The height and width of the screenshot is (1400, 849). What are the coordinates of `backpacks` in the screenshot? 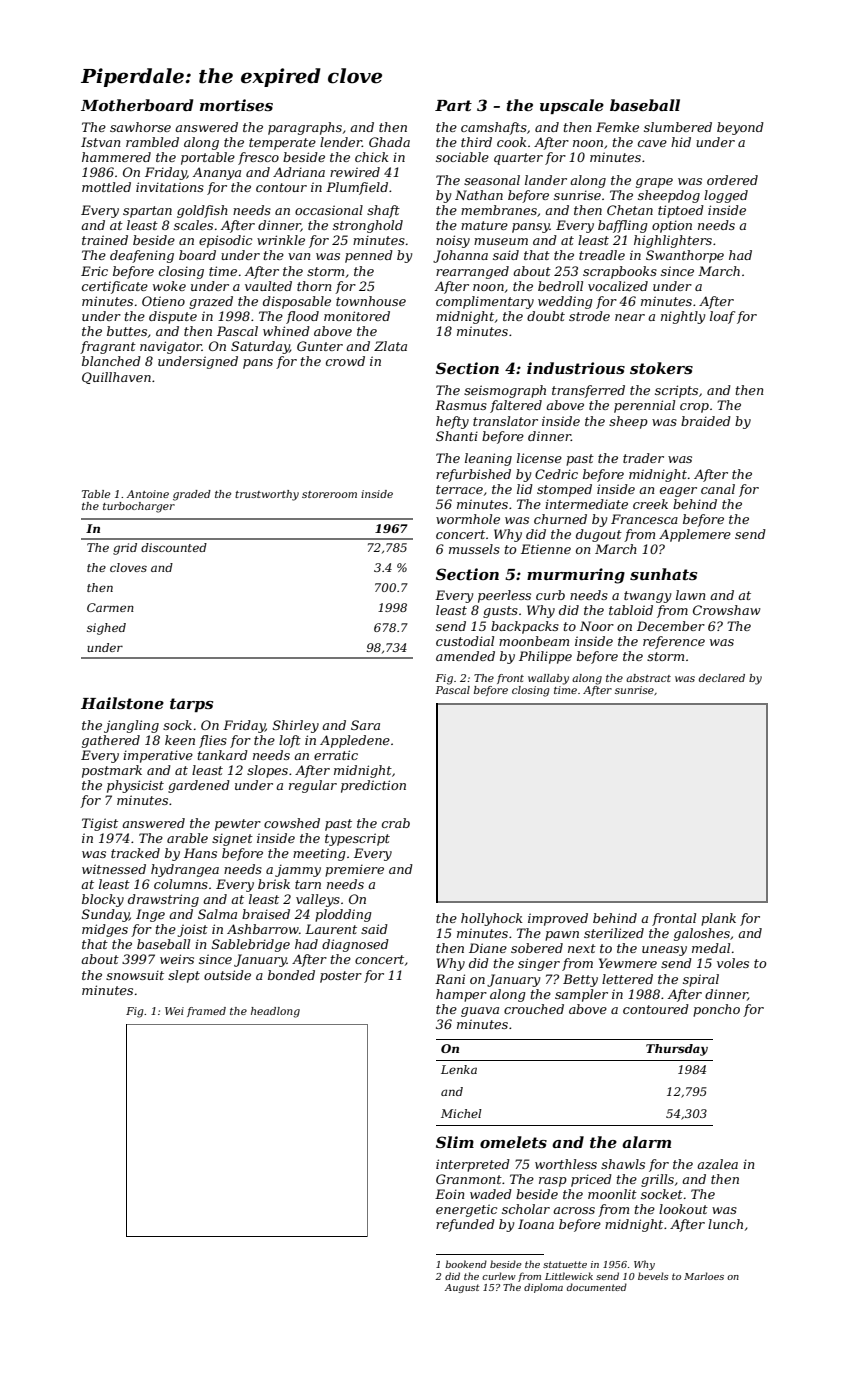 It's located at (525, 627).
